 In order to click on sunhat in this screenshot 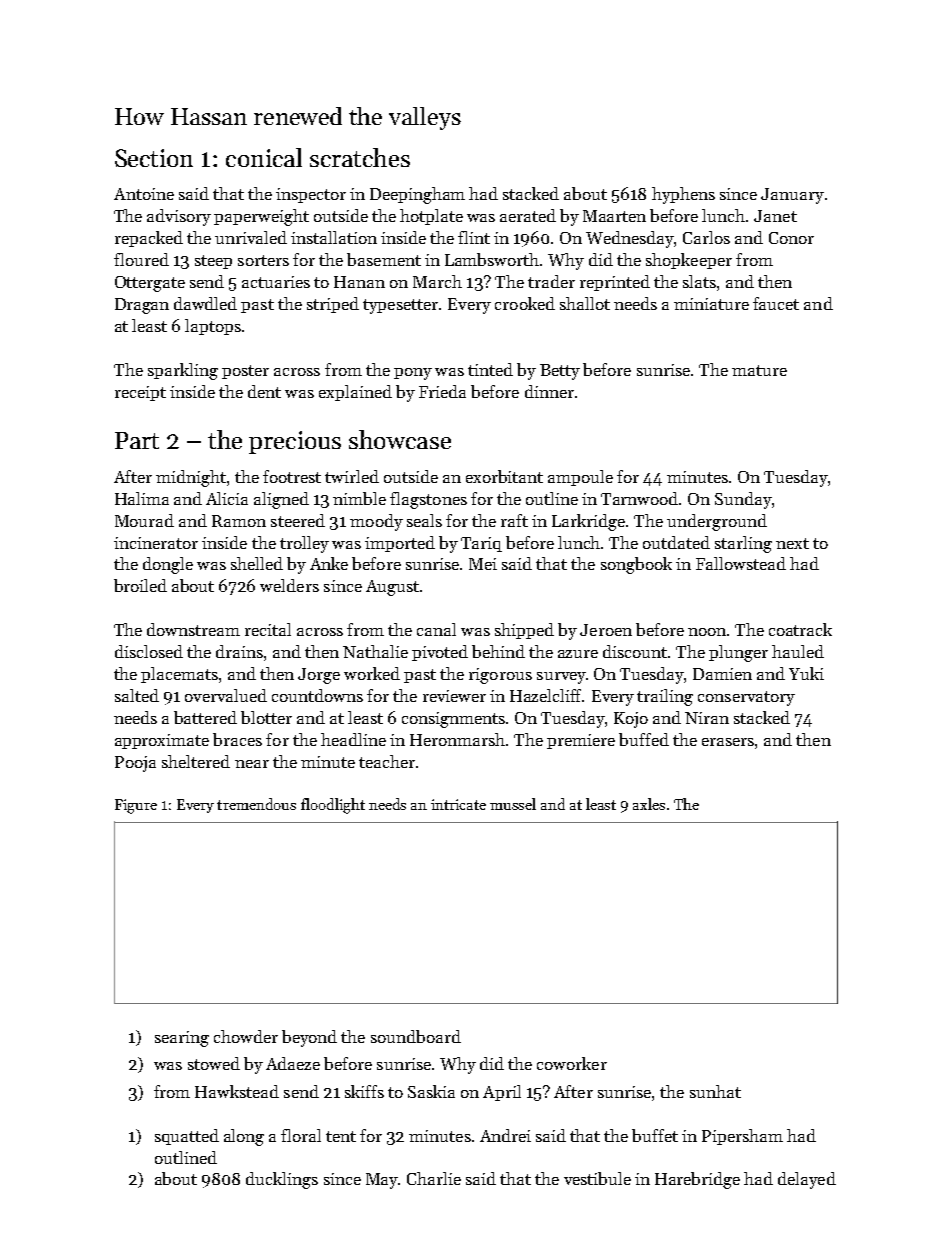, I will do `click(715, 1091)`.
